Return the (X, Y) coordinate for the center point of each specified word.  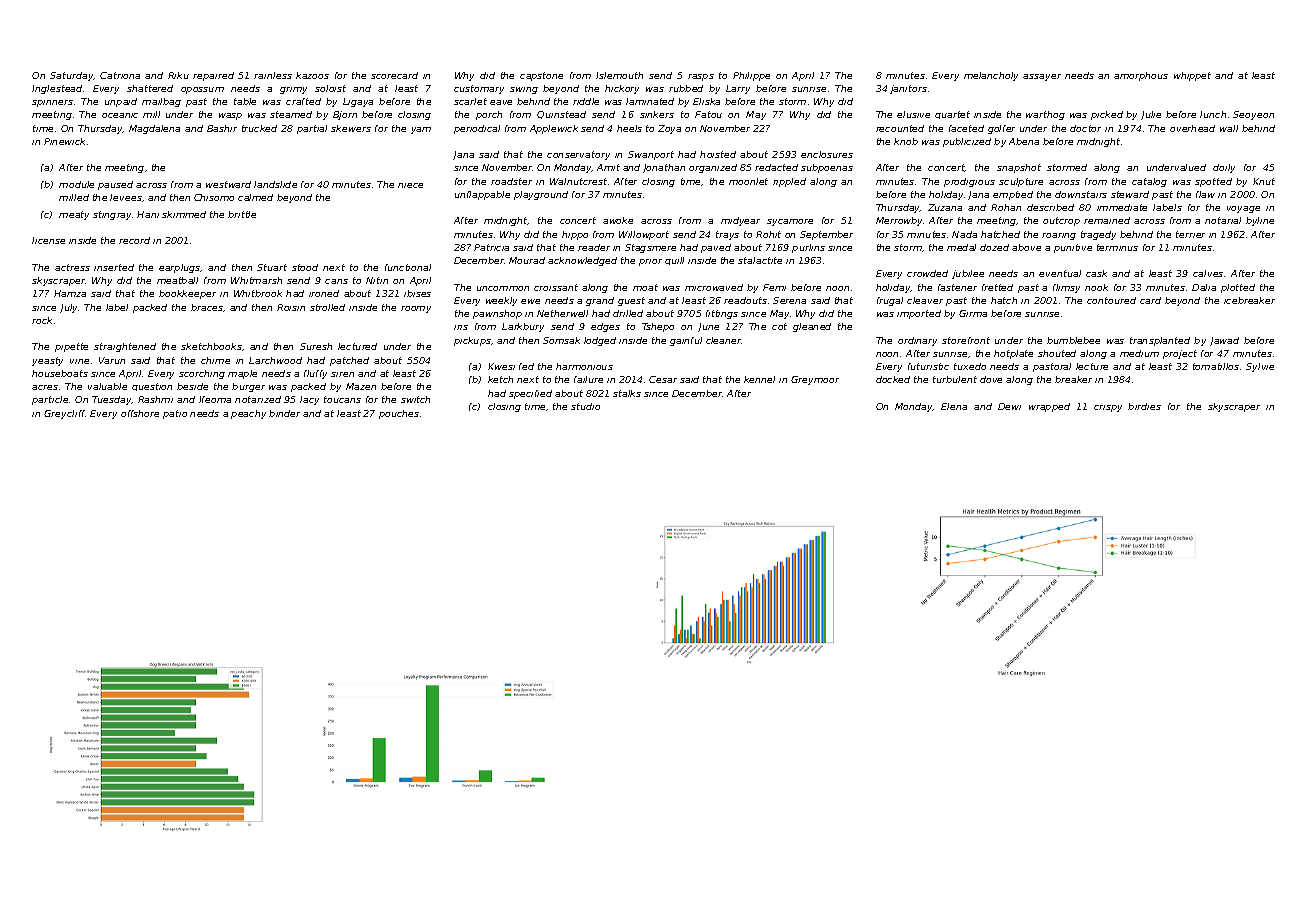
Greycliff (65, 414)
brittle (242, 214)
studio (585, 406)
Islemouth (619, 75)
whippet (1192, 76)
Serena (789, 300)
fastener (957, 287)
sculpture (1021, 182)
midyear (740, 221)
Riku (178, 75)
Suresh (316, 346)
